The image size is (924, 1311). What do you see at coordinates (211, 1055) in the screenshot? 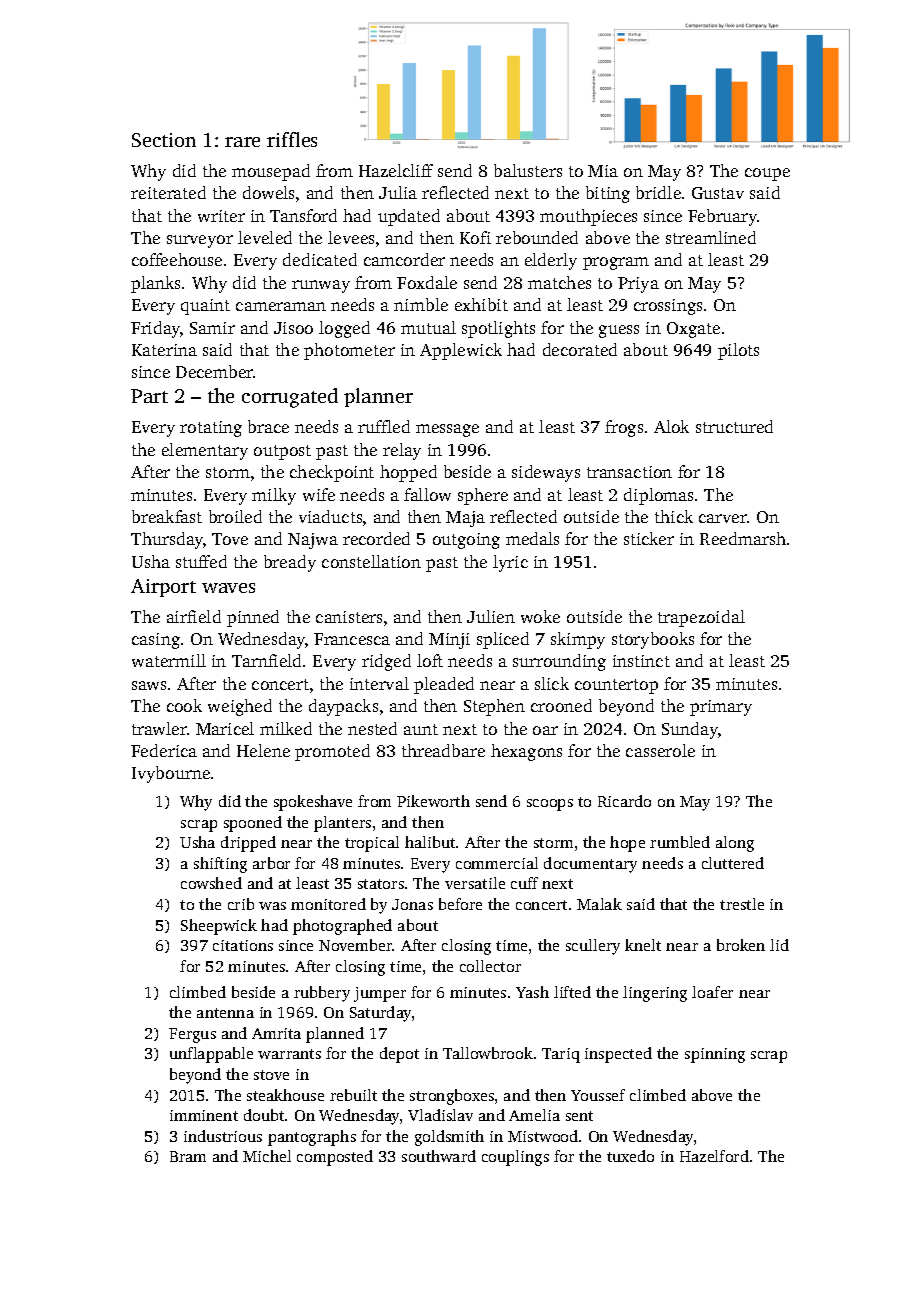
I see `unflappable` at bounding box center [211, 1055].
